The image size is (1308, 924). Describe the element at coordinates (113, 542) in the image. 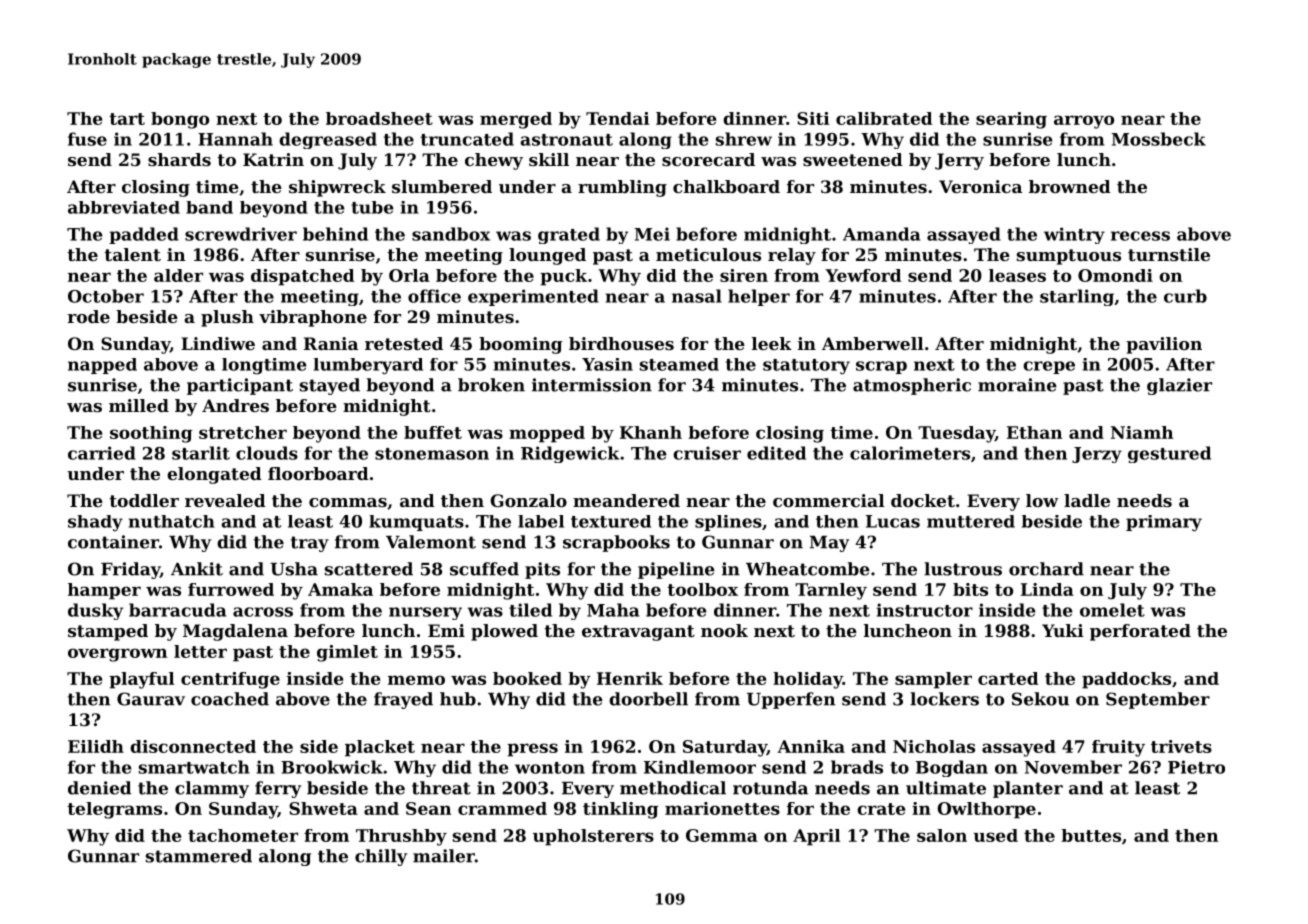

I see `container` at that location.
